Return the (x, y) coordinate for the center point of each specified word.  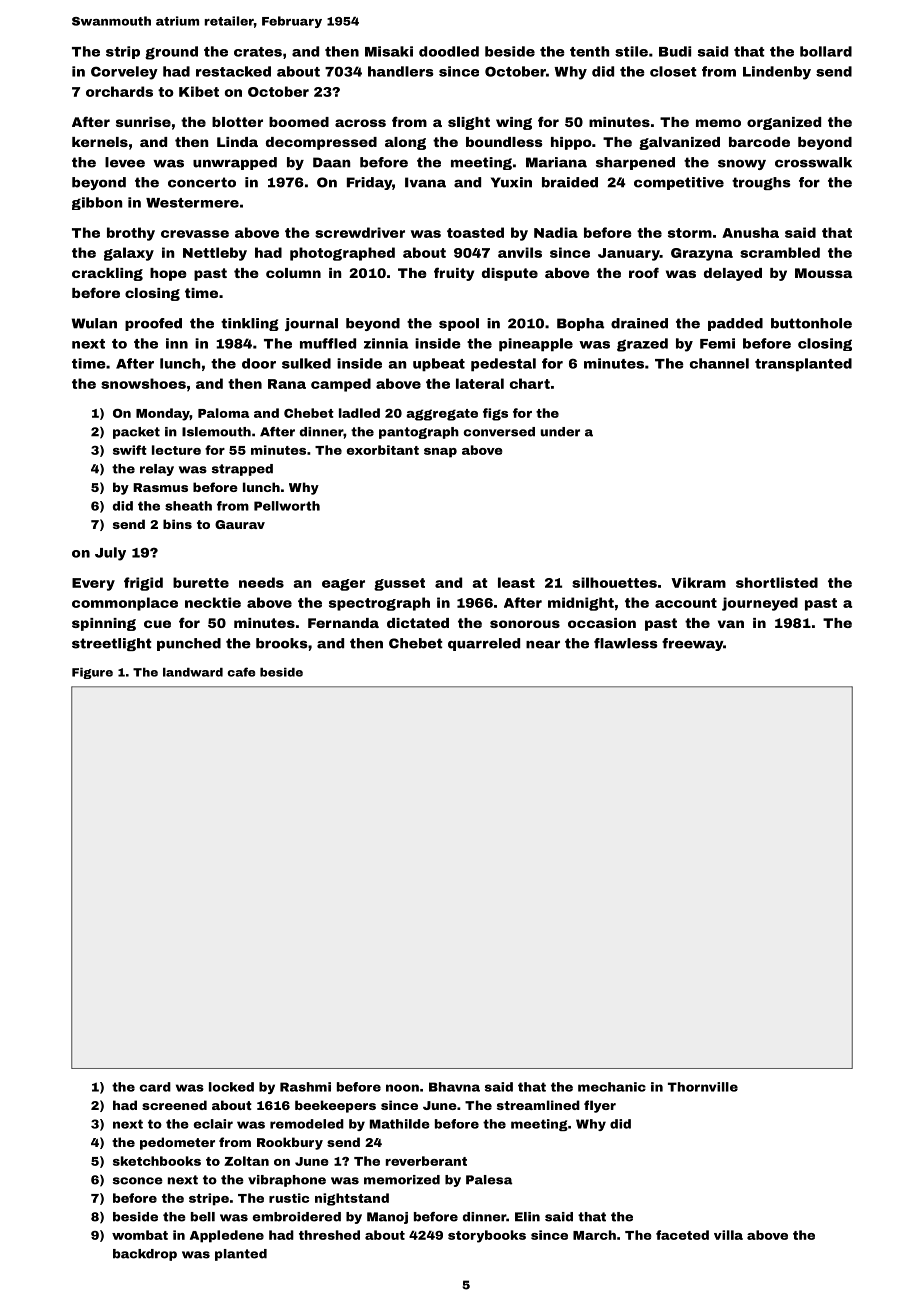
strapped (242, 470)
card (155, 1087)
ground (171, 53)
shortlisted (777, 582)
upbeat (439, 365)
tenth (590, 51)
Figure (92, 673)
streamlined (538, 1105)
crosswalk (813, 162)
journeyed (760, 604)
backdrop (145, 1255)
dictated (418, 623)
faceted (682, 1235)
